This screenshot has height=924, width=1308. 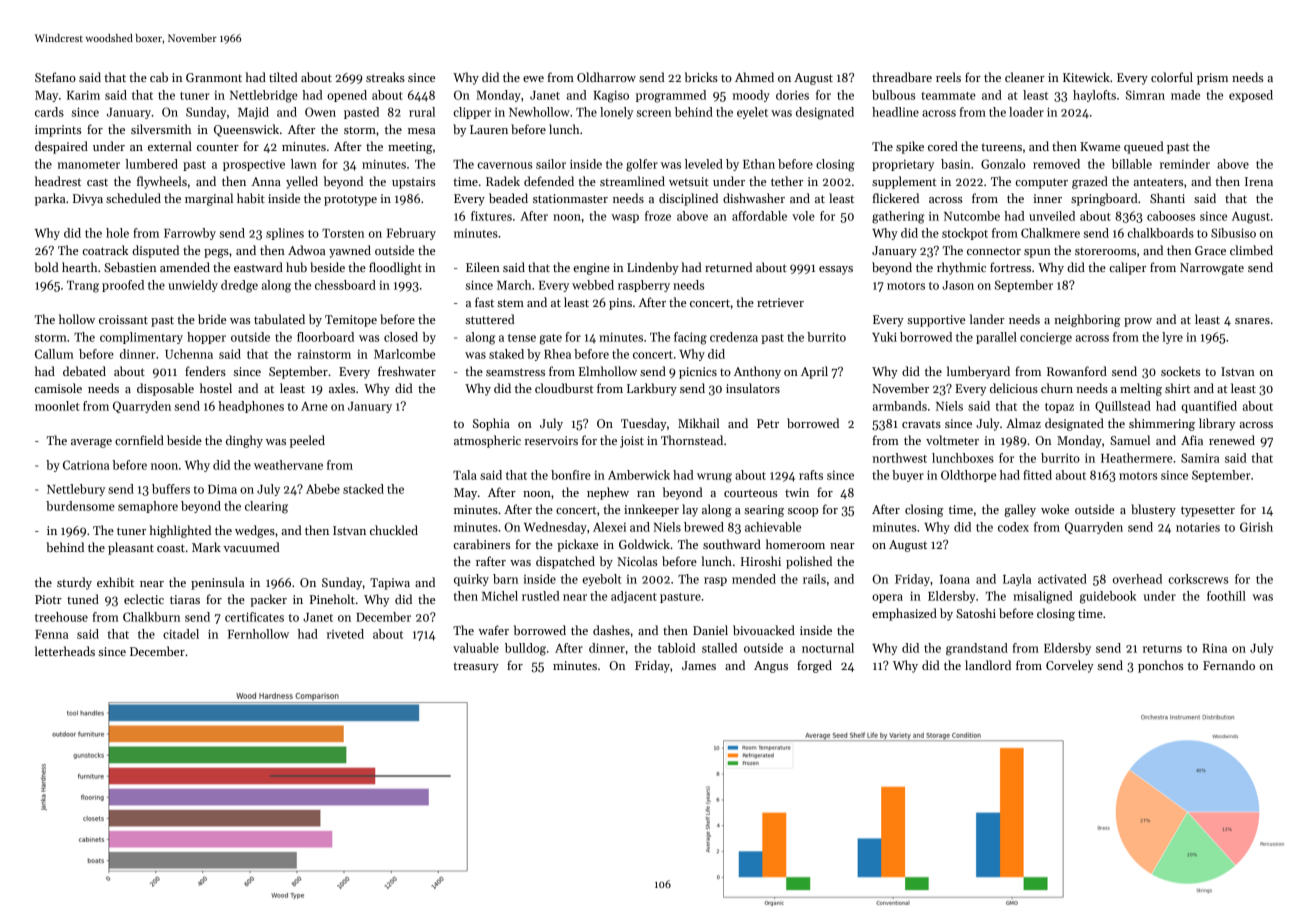 I want to click on Stefano, so click(x=55, y=77).
